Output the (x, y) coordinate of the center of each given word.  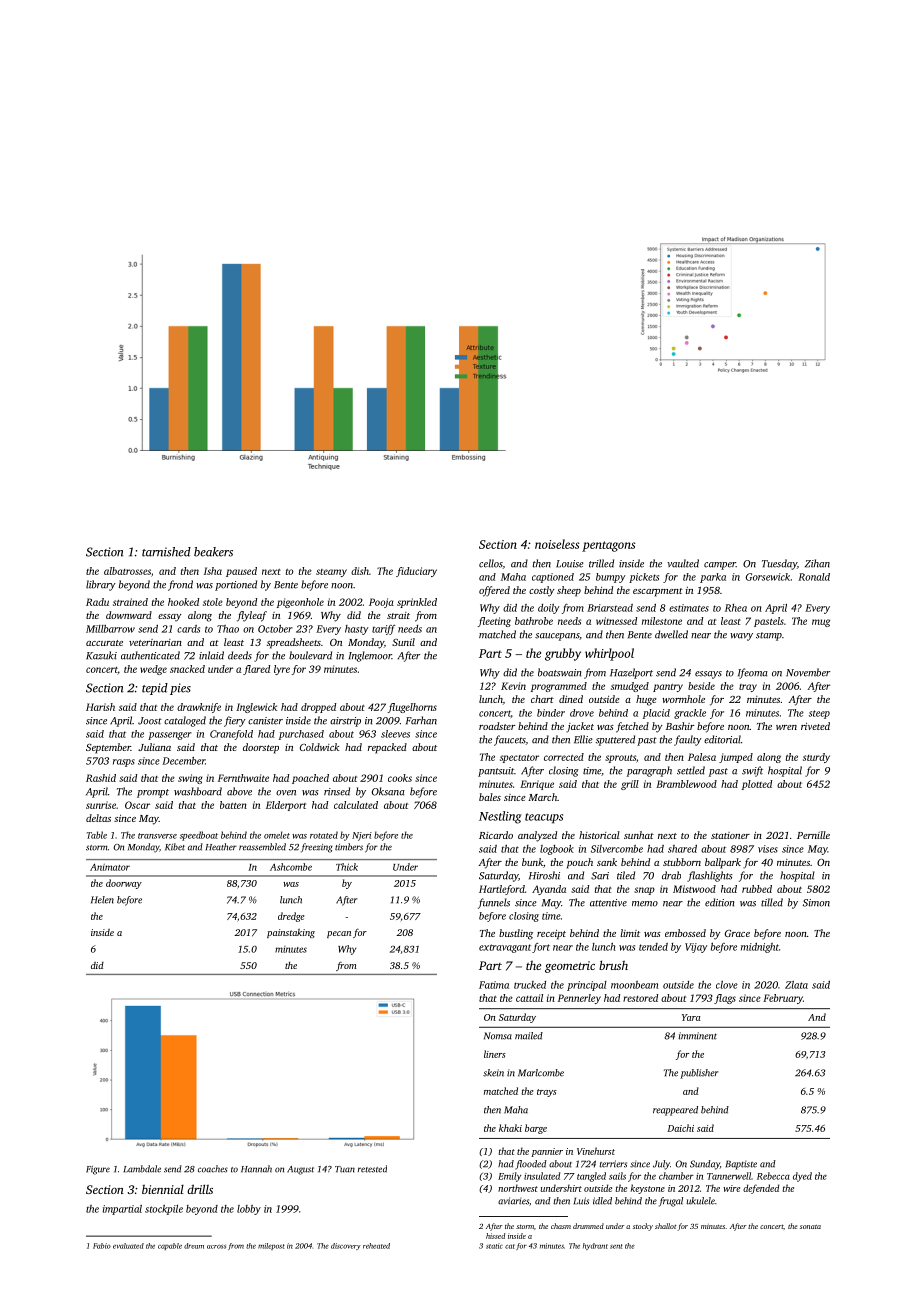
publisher (699, 1074)
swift (752, 771)
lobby (249, 1210)
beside (701, 686)
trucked (530, 985)
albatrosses (127, 571)
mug (821, 623)
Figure (98, 1170)
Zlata (796, 985)
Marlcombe (541, 1073)
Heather (221, 847)
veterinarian (155, 642)
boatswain (559, 672)
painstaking (291, 933)
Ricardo (496, 835)
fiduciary (416, 572)
